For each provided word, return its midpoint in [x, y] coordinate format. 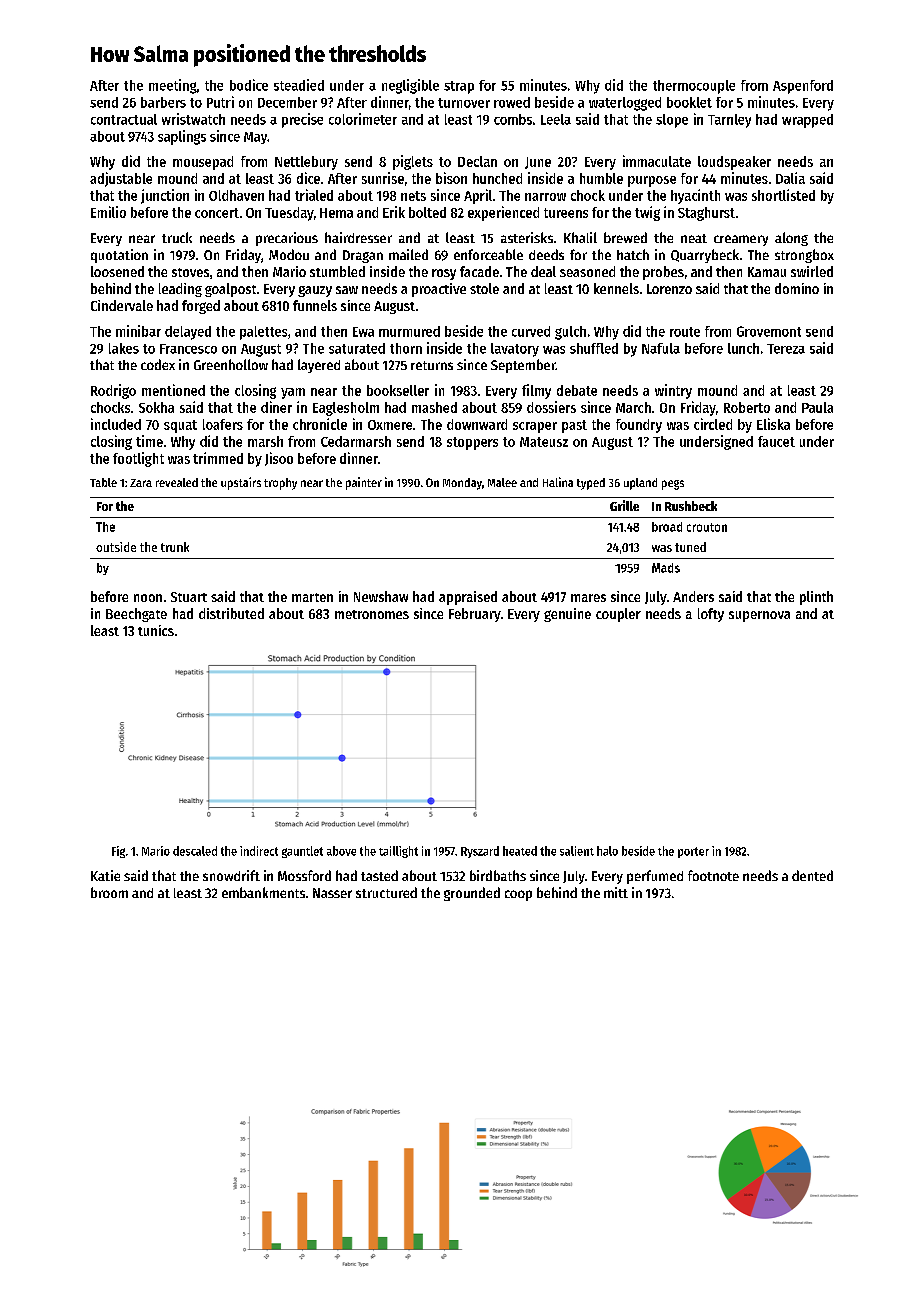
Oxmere [390, 425]
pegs [673, 485]
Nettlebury [306, 163]
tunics [156, 630]
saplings [182, 137]
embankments [263, 892]
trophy [280, 484]
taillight [398, 852]
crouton [707, 527]
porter [693, 852]
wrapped [807, 121]
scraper [535, 427]
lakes [124, 348]
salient [577, 851]
